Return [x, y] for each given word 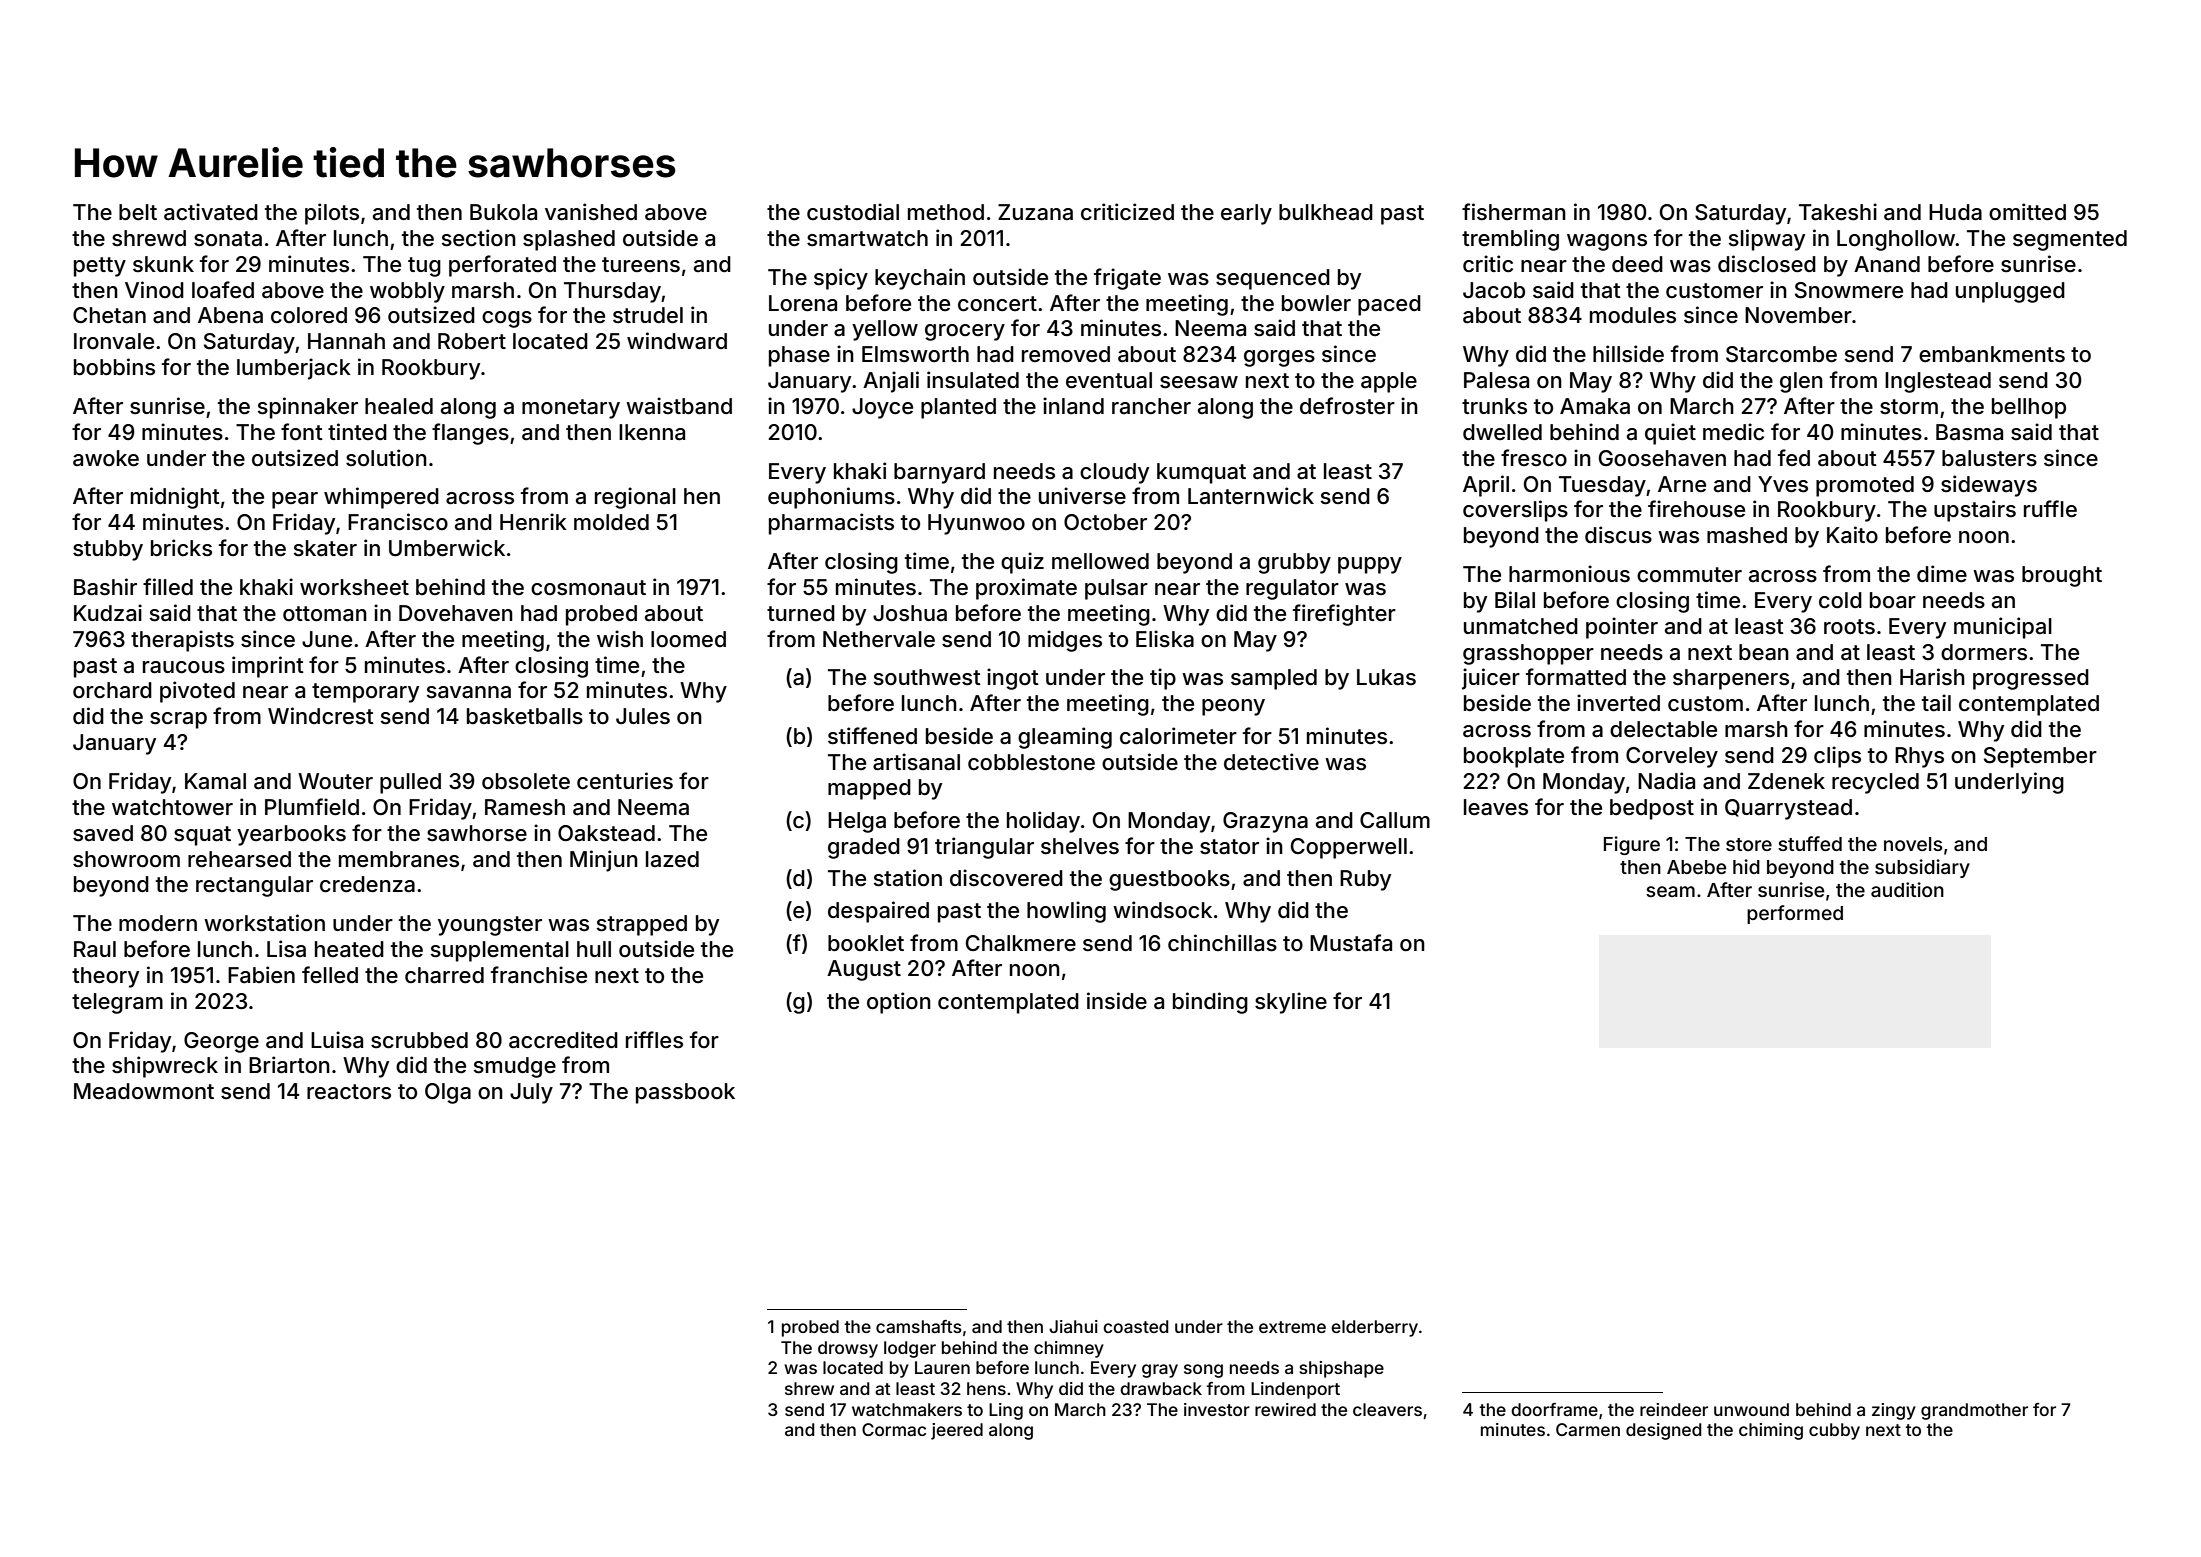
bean [1764, 652]
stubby [108, 550]
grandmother [1974, 1411]
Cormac [894, 1429]
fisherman [1514, 212]
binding [1210, 1003]
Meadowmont [144, 1091]
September [2040, 757]
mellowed [1100, 561]
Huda [1955, 212]
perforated [502, 266]
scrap [178, 720]
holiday [1043, 822]
